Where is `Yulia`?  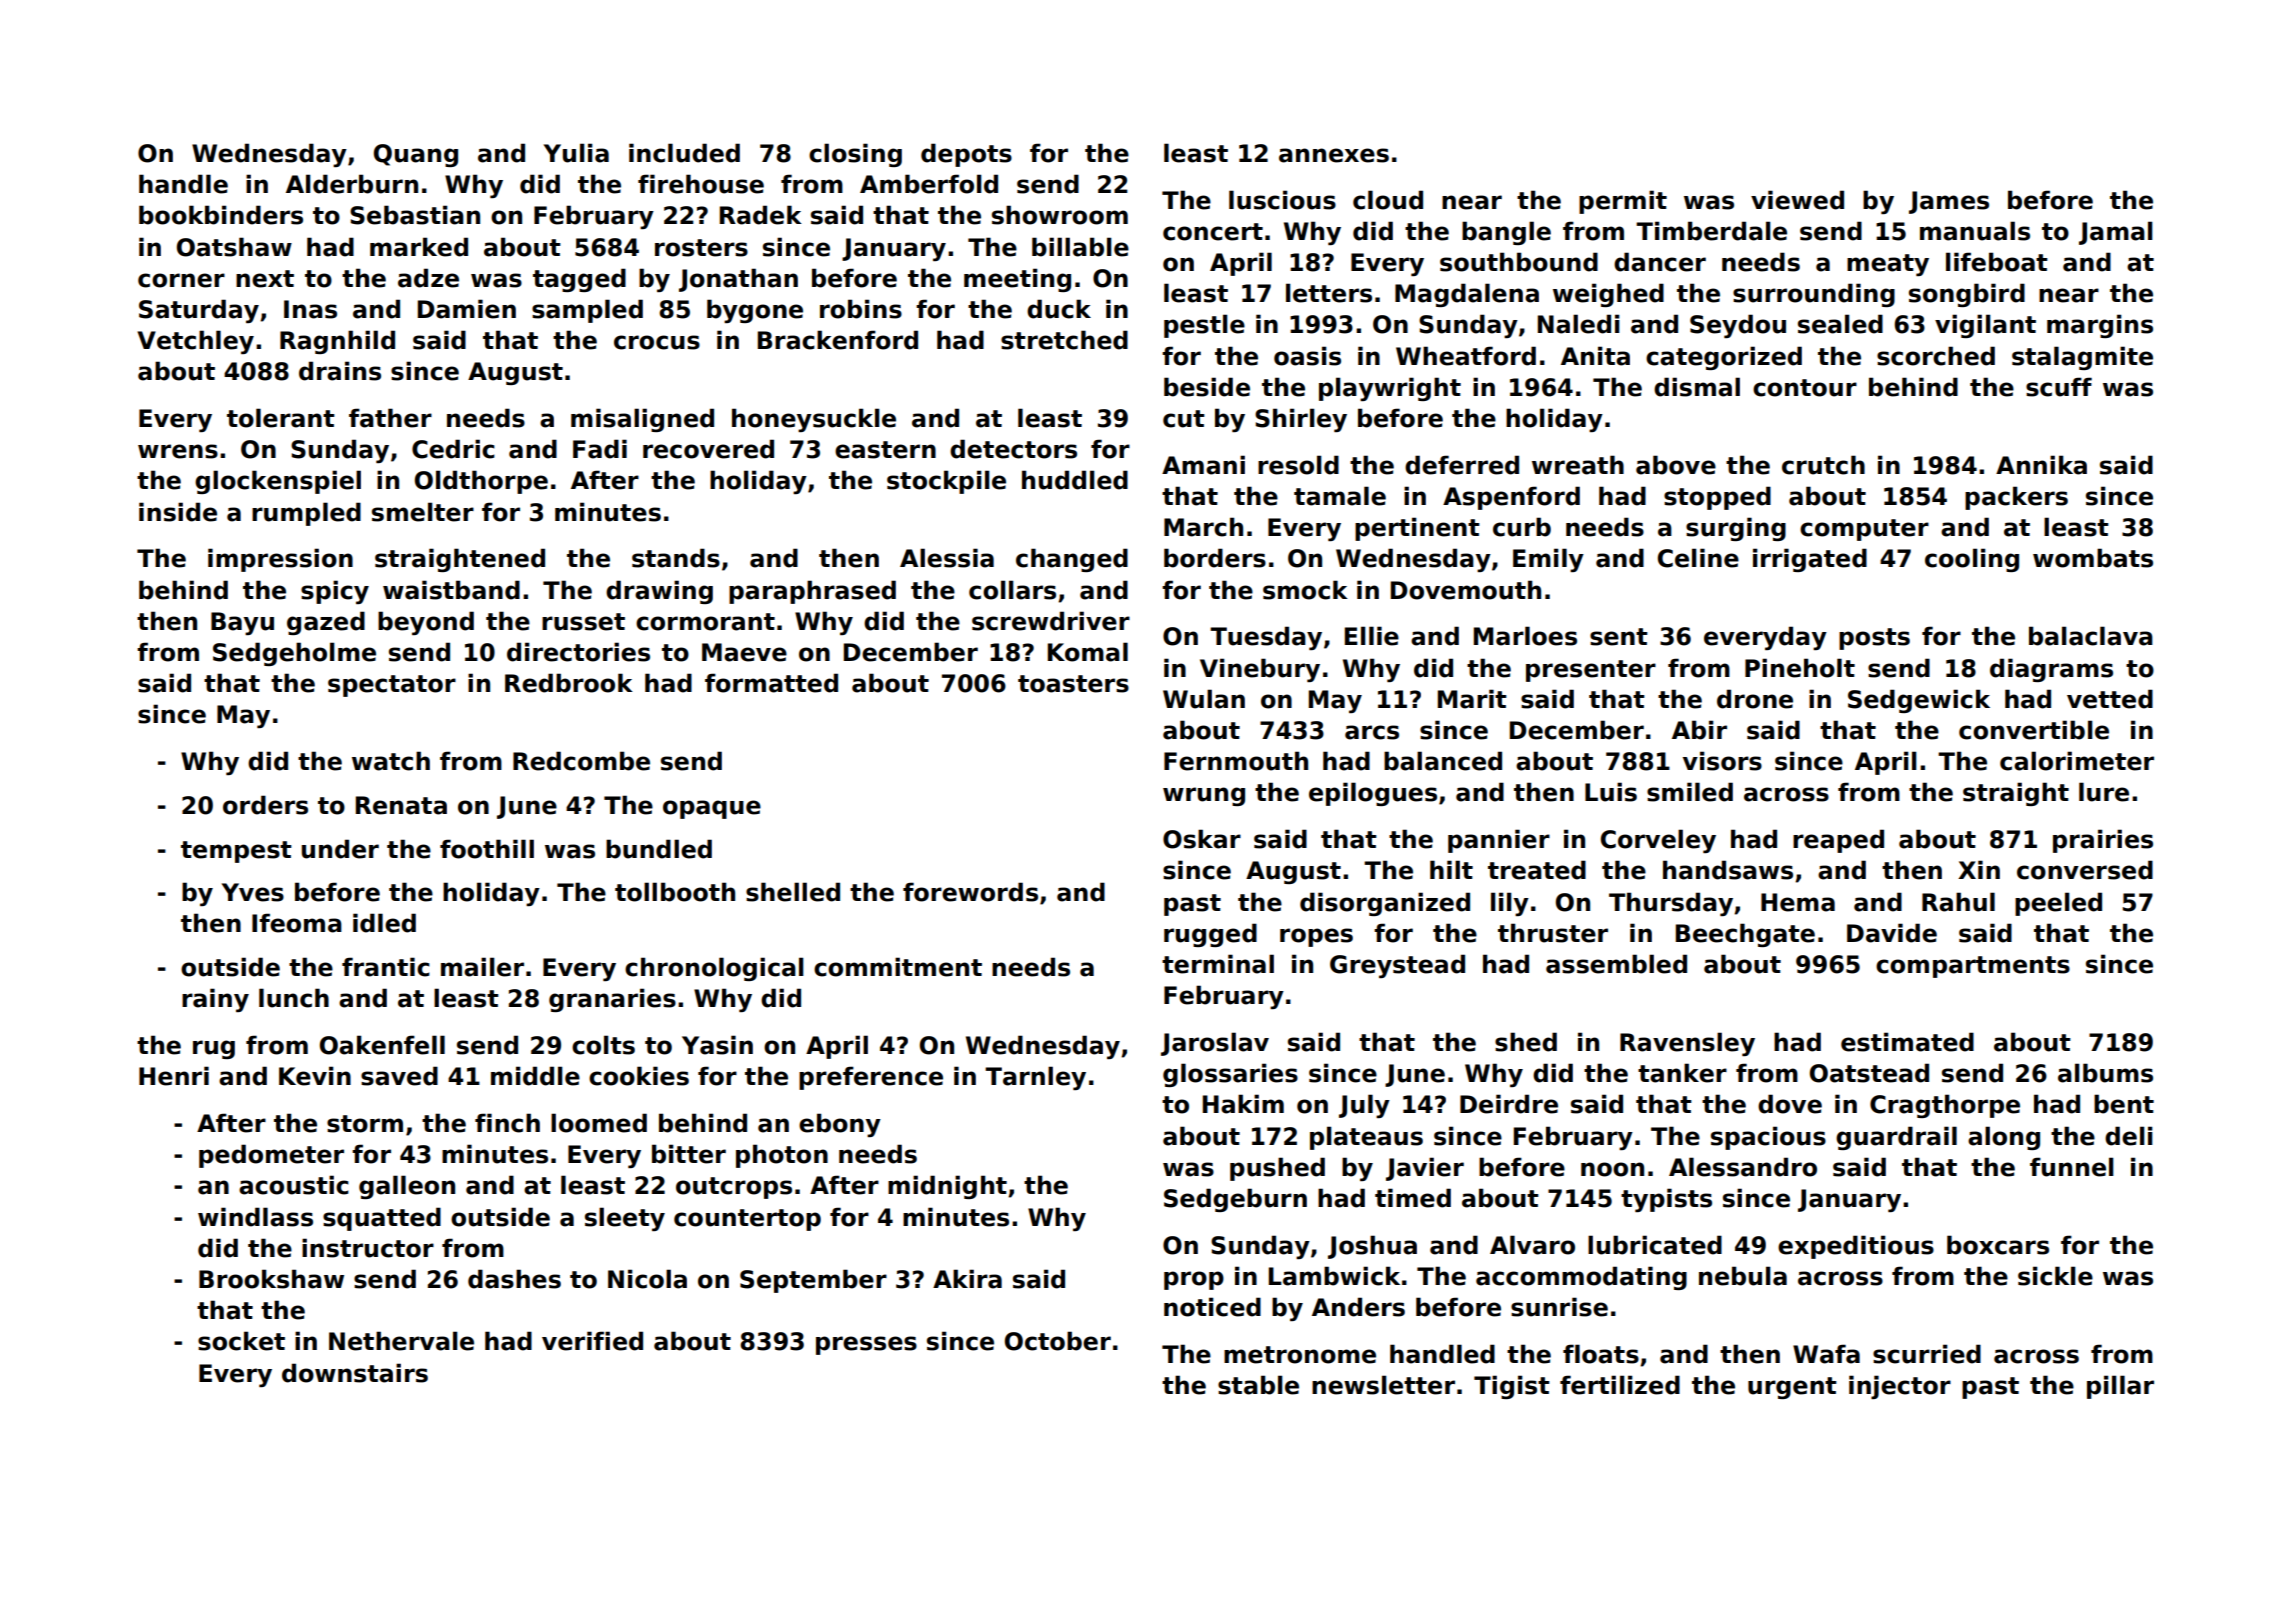 Yulia is located at coordinates (576, 153).
